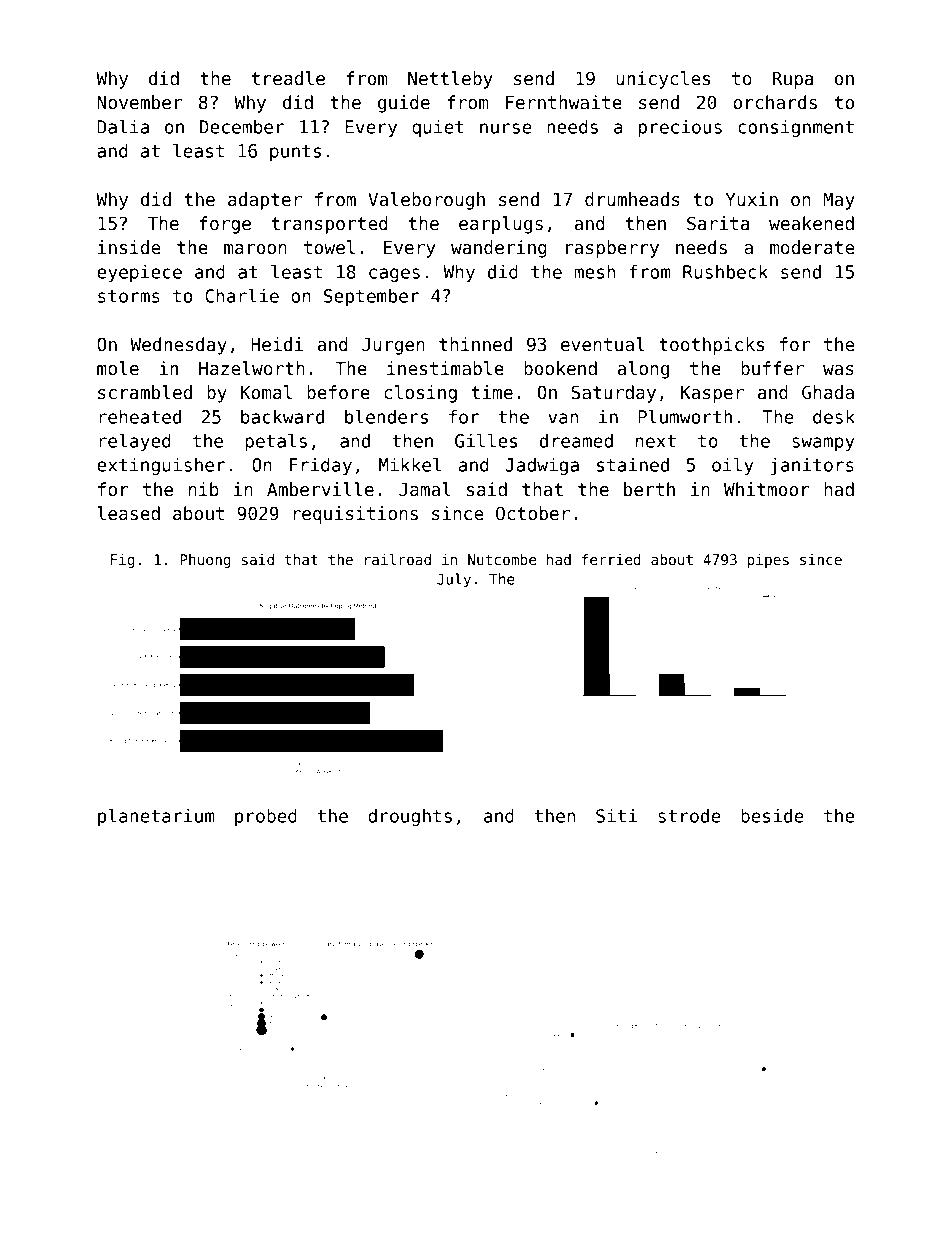  What do you see at coordinates (838, 370) in the image?
I see `was` at bounding box center [838, 370].
